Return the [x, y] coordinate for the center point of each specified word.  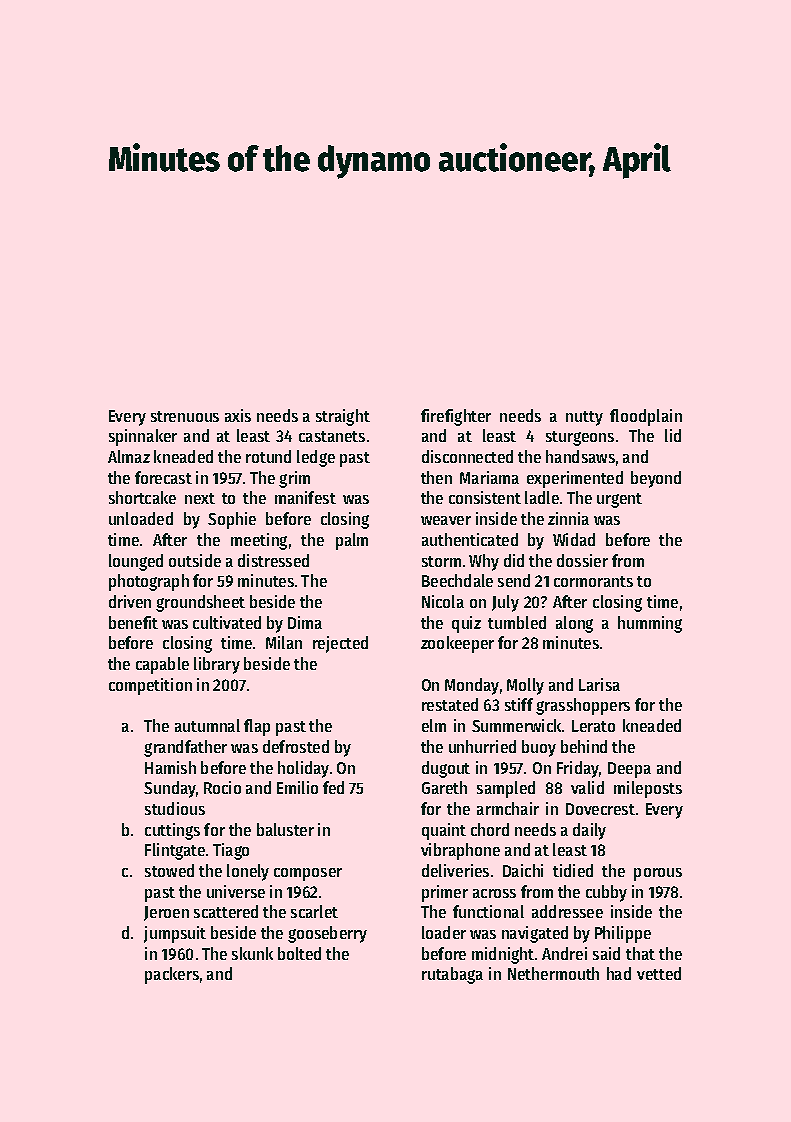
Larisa [599, 684]
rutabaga [452, 975]
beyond [656, 479]
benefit [133, 622]
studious [175, 808]
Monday [472, 686]
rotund [268, 456]
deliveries [455, 870]
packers [172, 975]
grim [294, 479]
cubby [606, 893]
